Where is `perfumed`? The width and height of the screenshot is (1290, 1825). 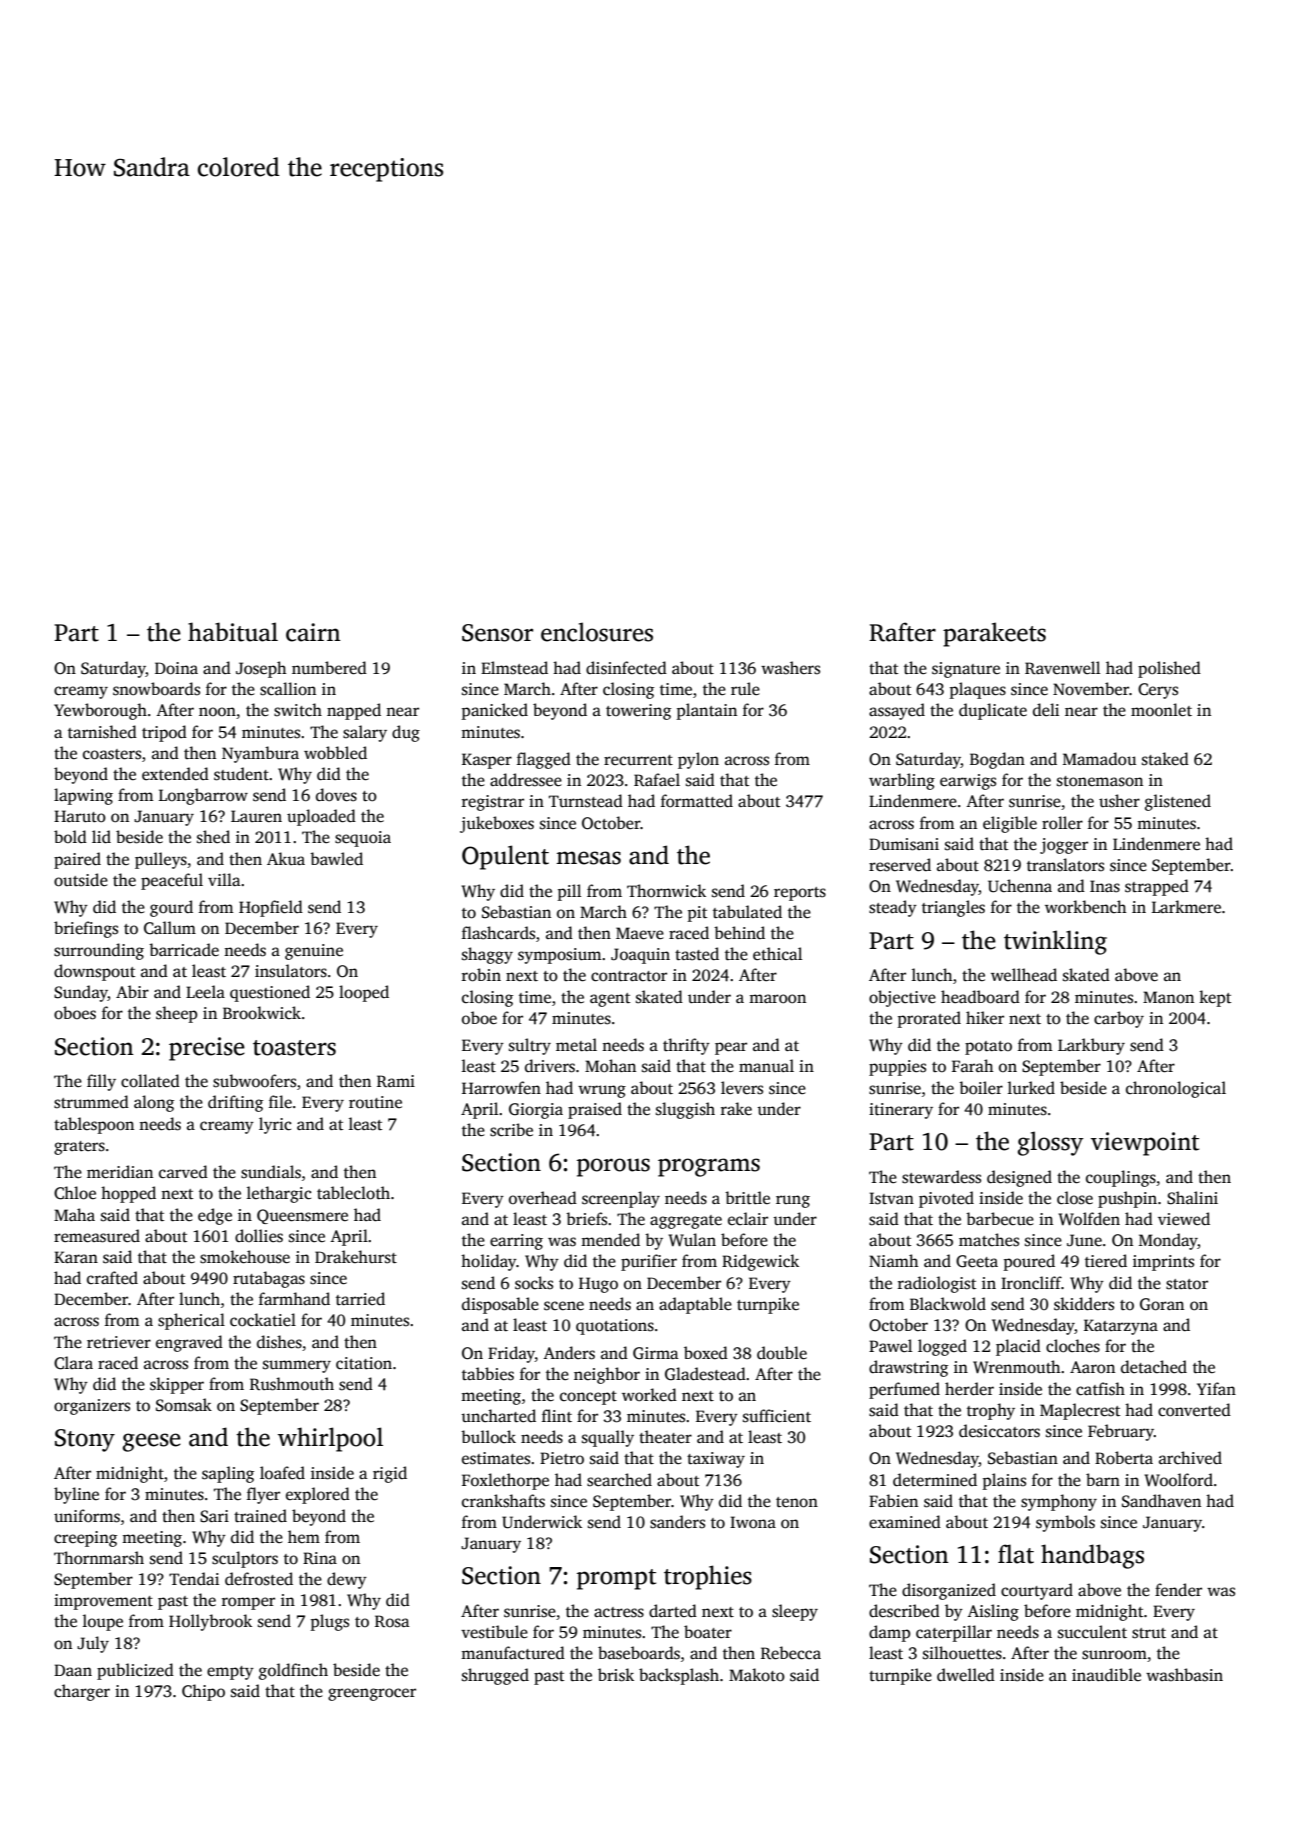
perfumed is located at coordinates (904, 1390).
